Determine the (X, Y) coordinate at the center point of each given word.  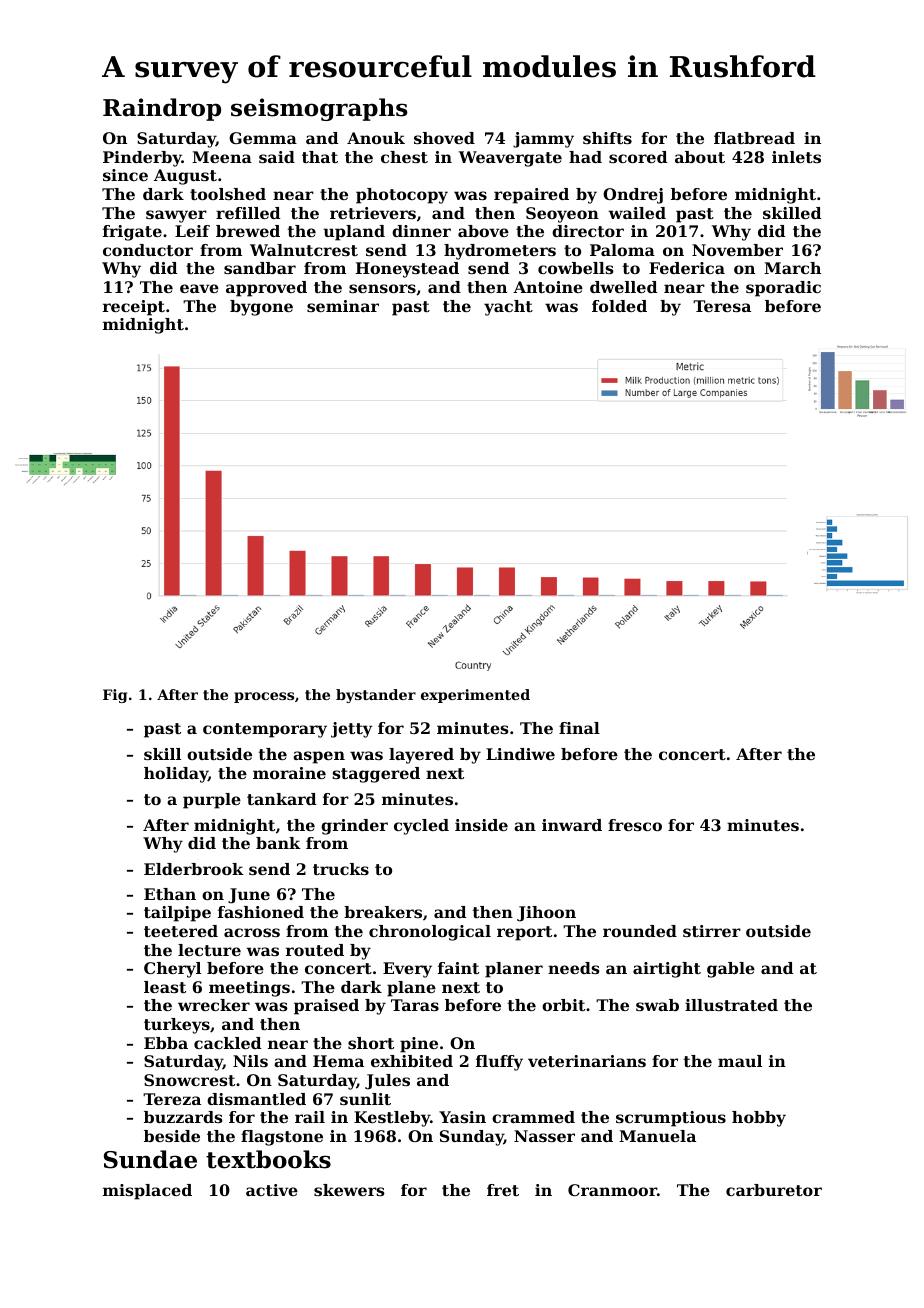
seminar (343, 306)
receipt (134, 308)
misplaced (147, 1192)
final (579, 728)
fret (503, 1190)
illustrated (731, 1005)
